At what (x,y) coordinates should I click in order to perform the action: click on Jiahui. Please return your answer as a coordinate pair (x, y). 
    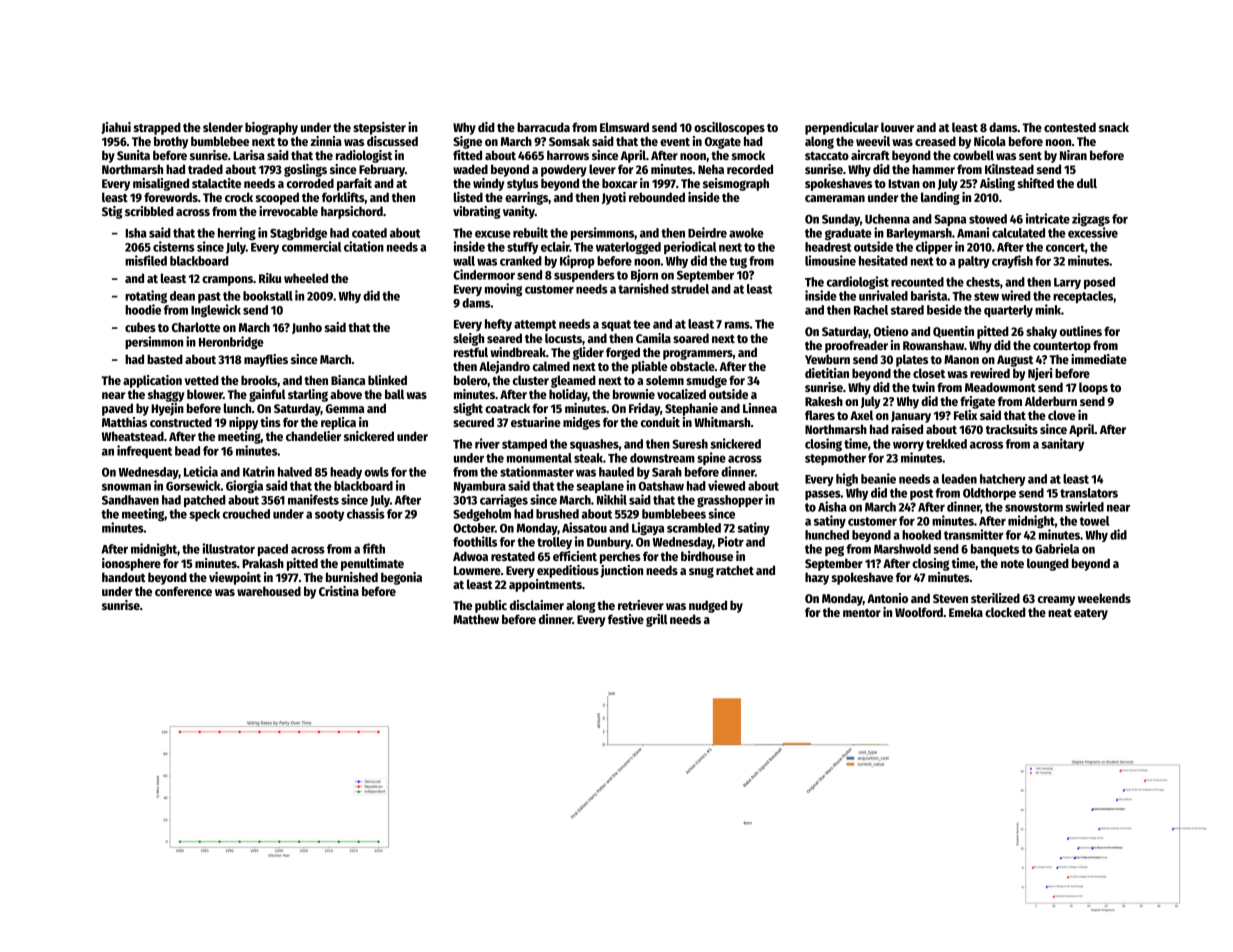
    Looking at the image, I should click on (116, 128).
